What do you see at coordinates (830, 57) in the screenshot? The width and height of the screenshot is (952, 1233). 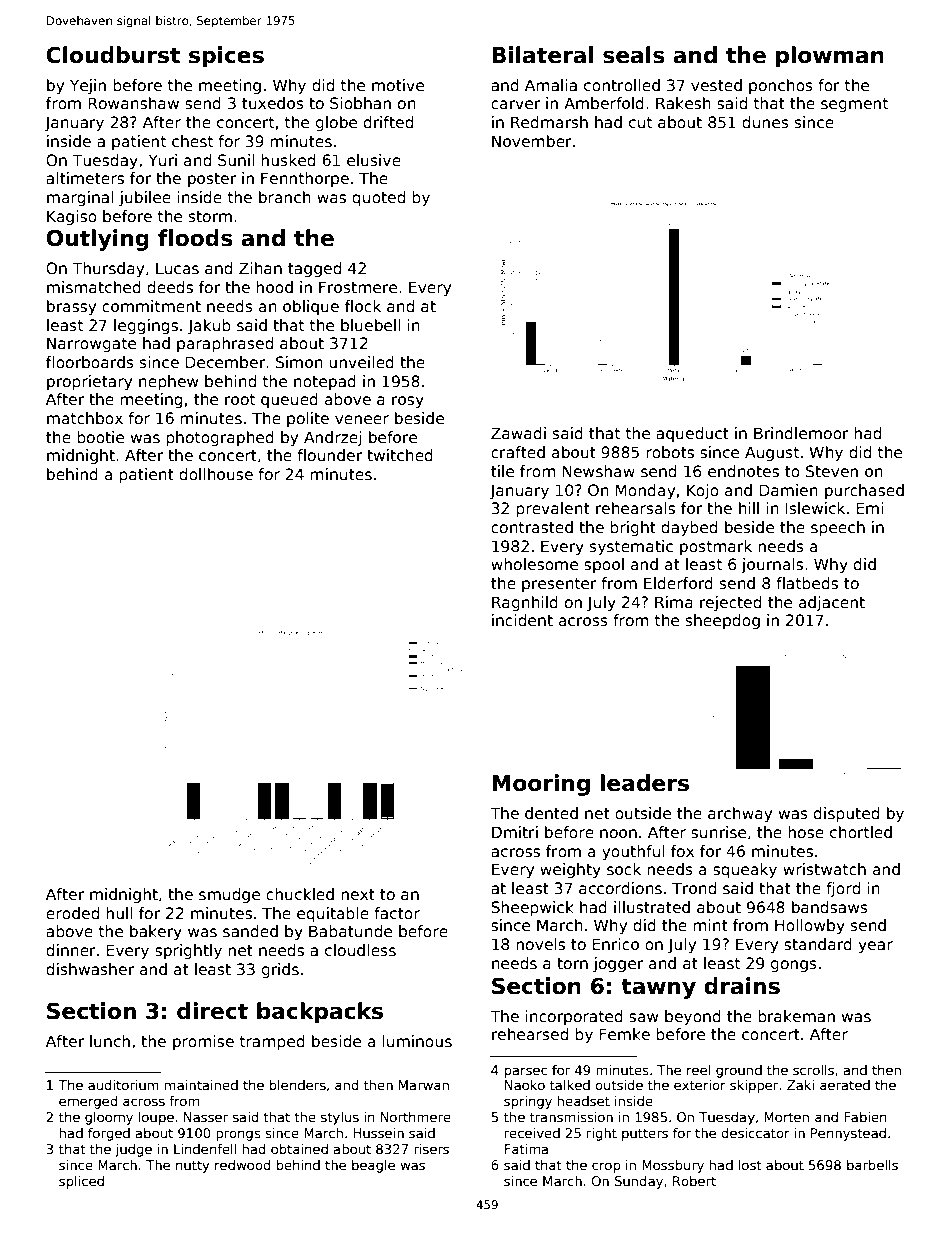 I see `plowman` at bounding box center [830, 57].
